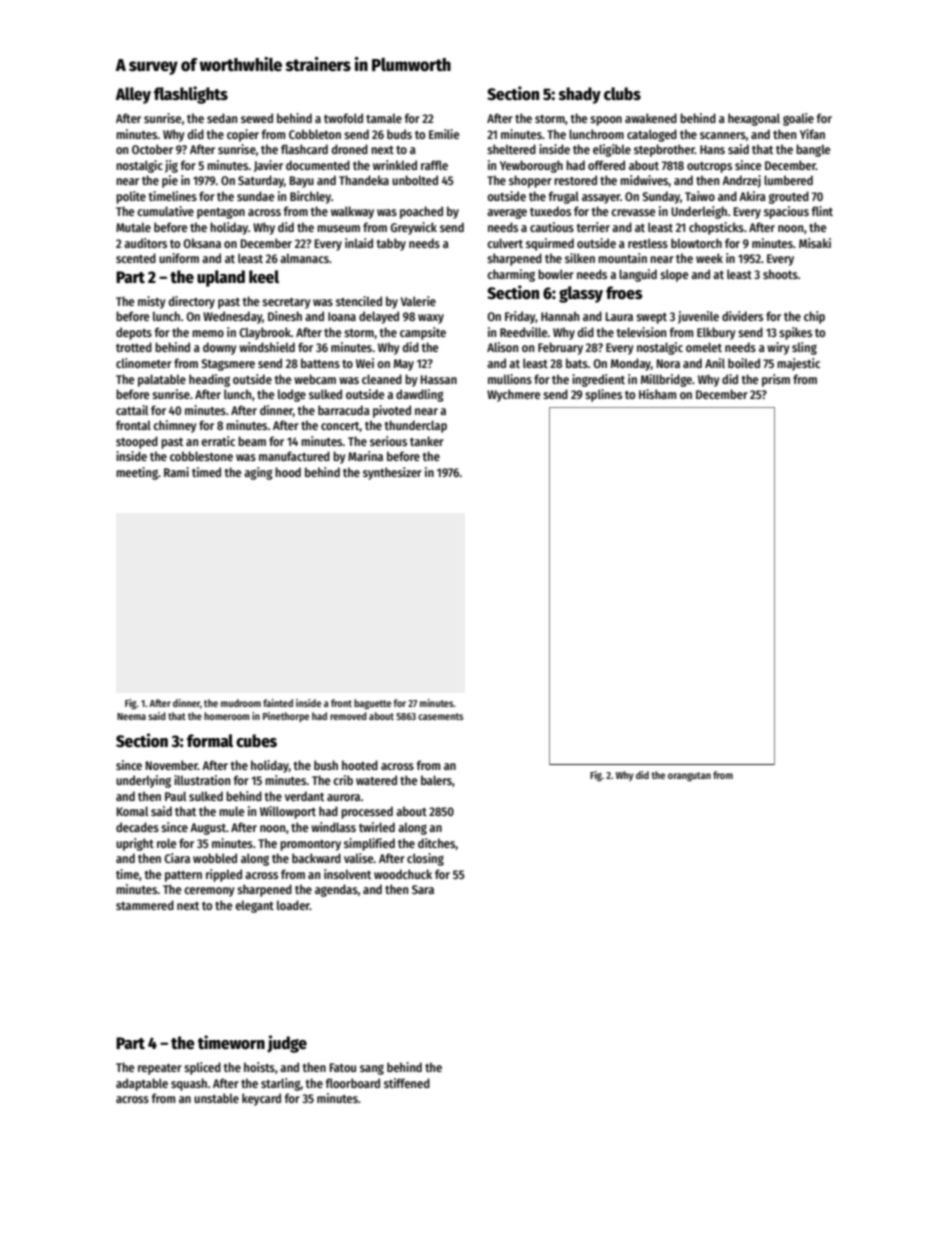 The width and height of the document is (952, 1233). Describe the element at coordinates (210, 741) in the document. I see `formal` at that location.
